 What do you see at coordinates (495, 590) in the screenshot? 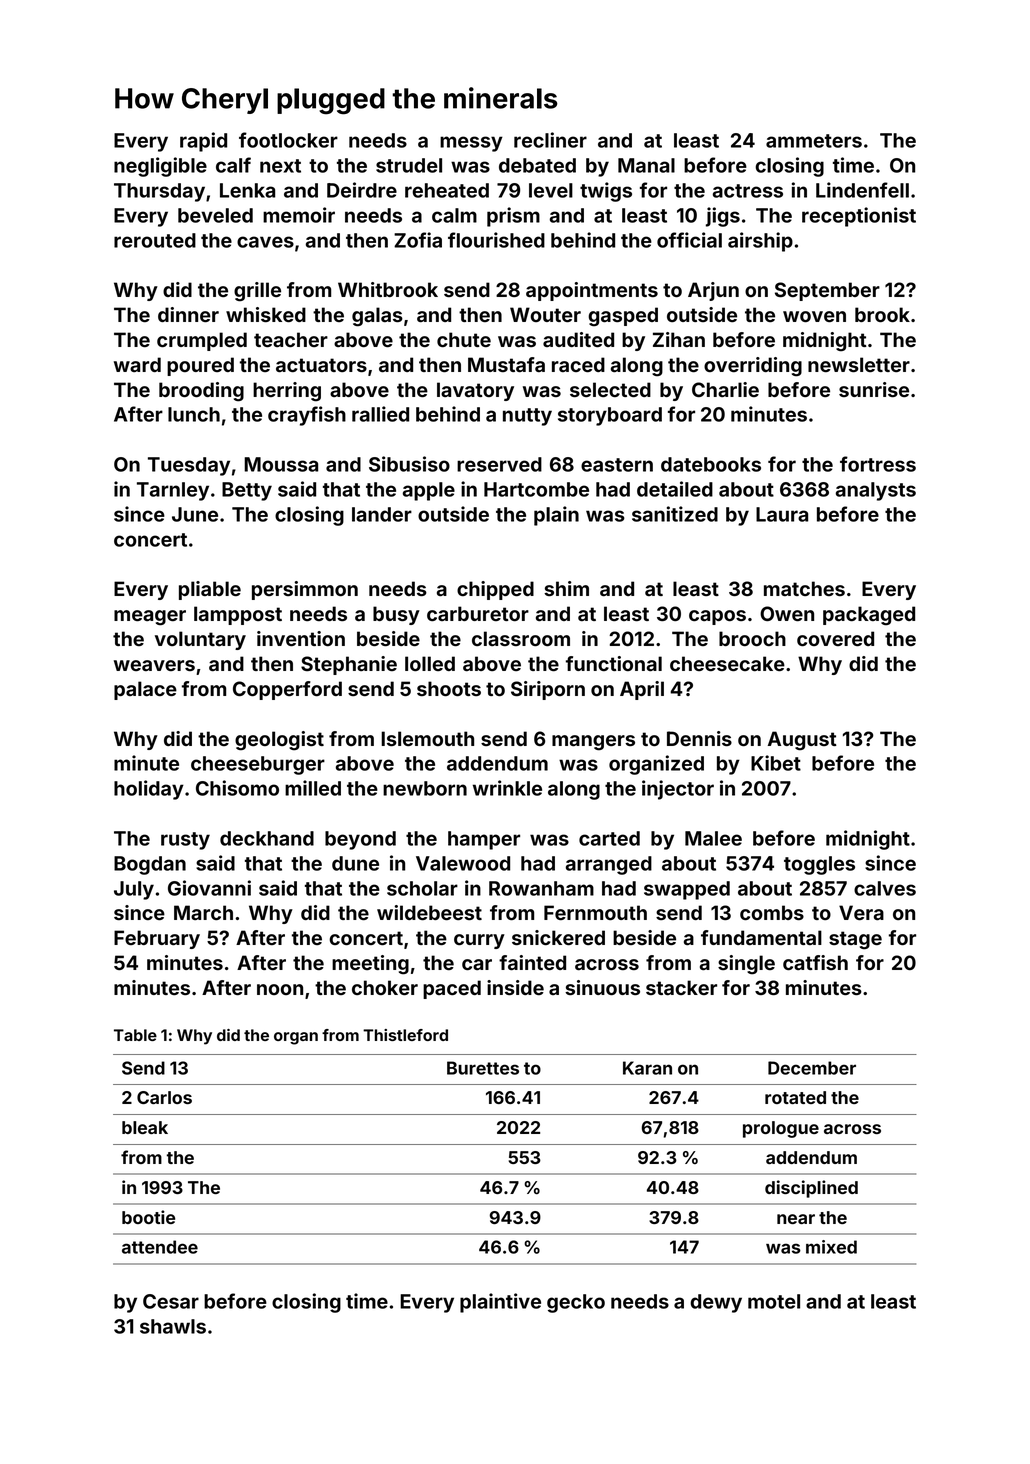
I see `chipped` at bounding box center [495, 590].
